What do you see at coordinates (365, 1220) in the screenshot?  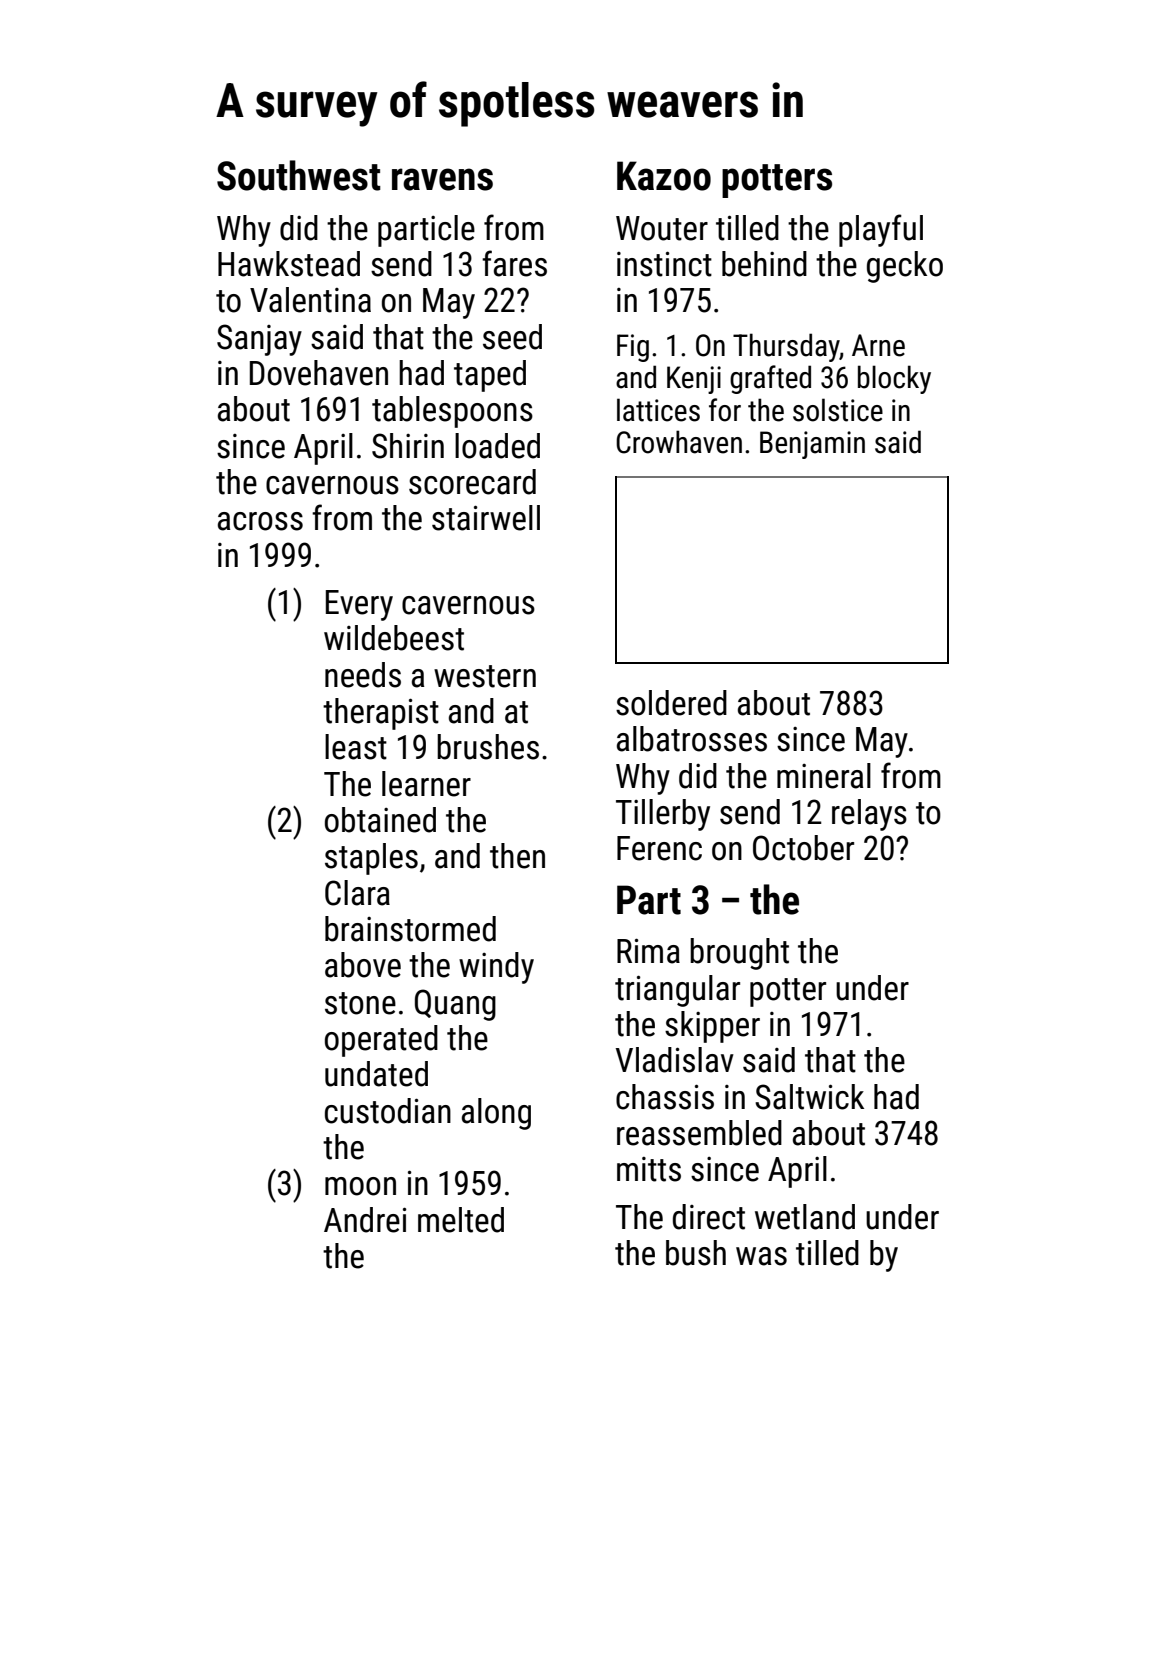 I see `Andrei` at bounding box center [365, 1220].
